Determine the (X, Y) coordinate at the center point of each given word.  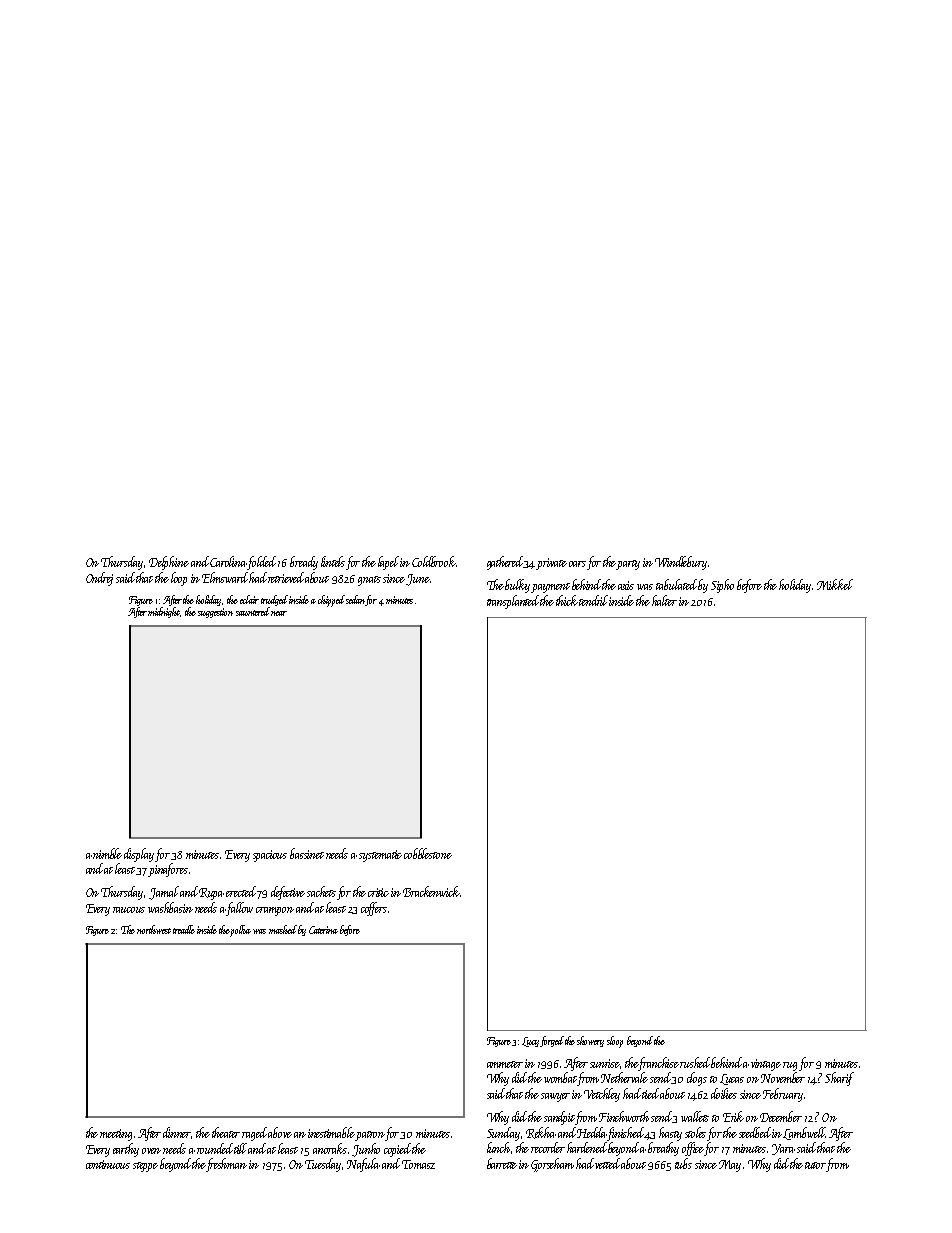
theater (226, 1132)
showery (590, 1041)
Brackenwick (431, 891)
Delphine (169, 563)
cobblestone (428, 853)
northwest (154, 929)
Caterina (323, 930)
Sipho (722, 586)
